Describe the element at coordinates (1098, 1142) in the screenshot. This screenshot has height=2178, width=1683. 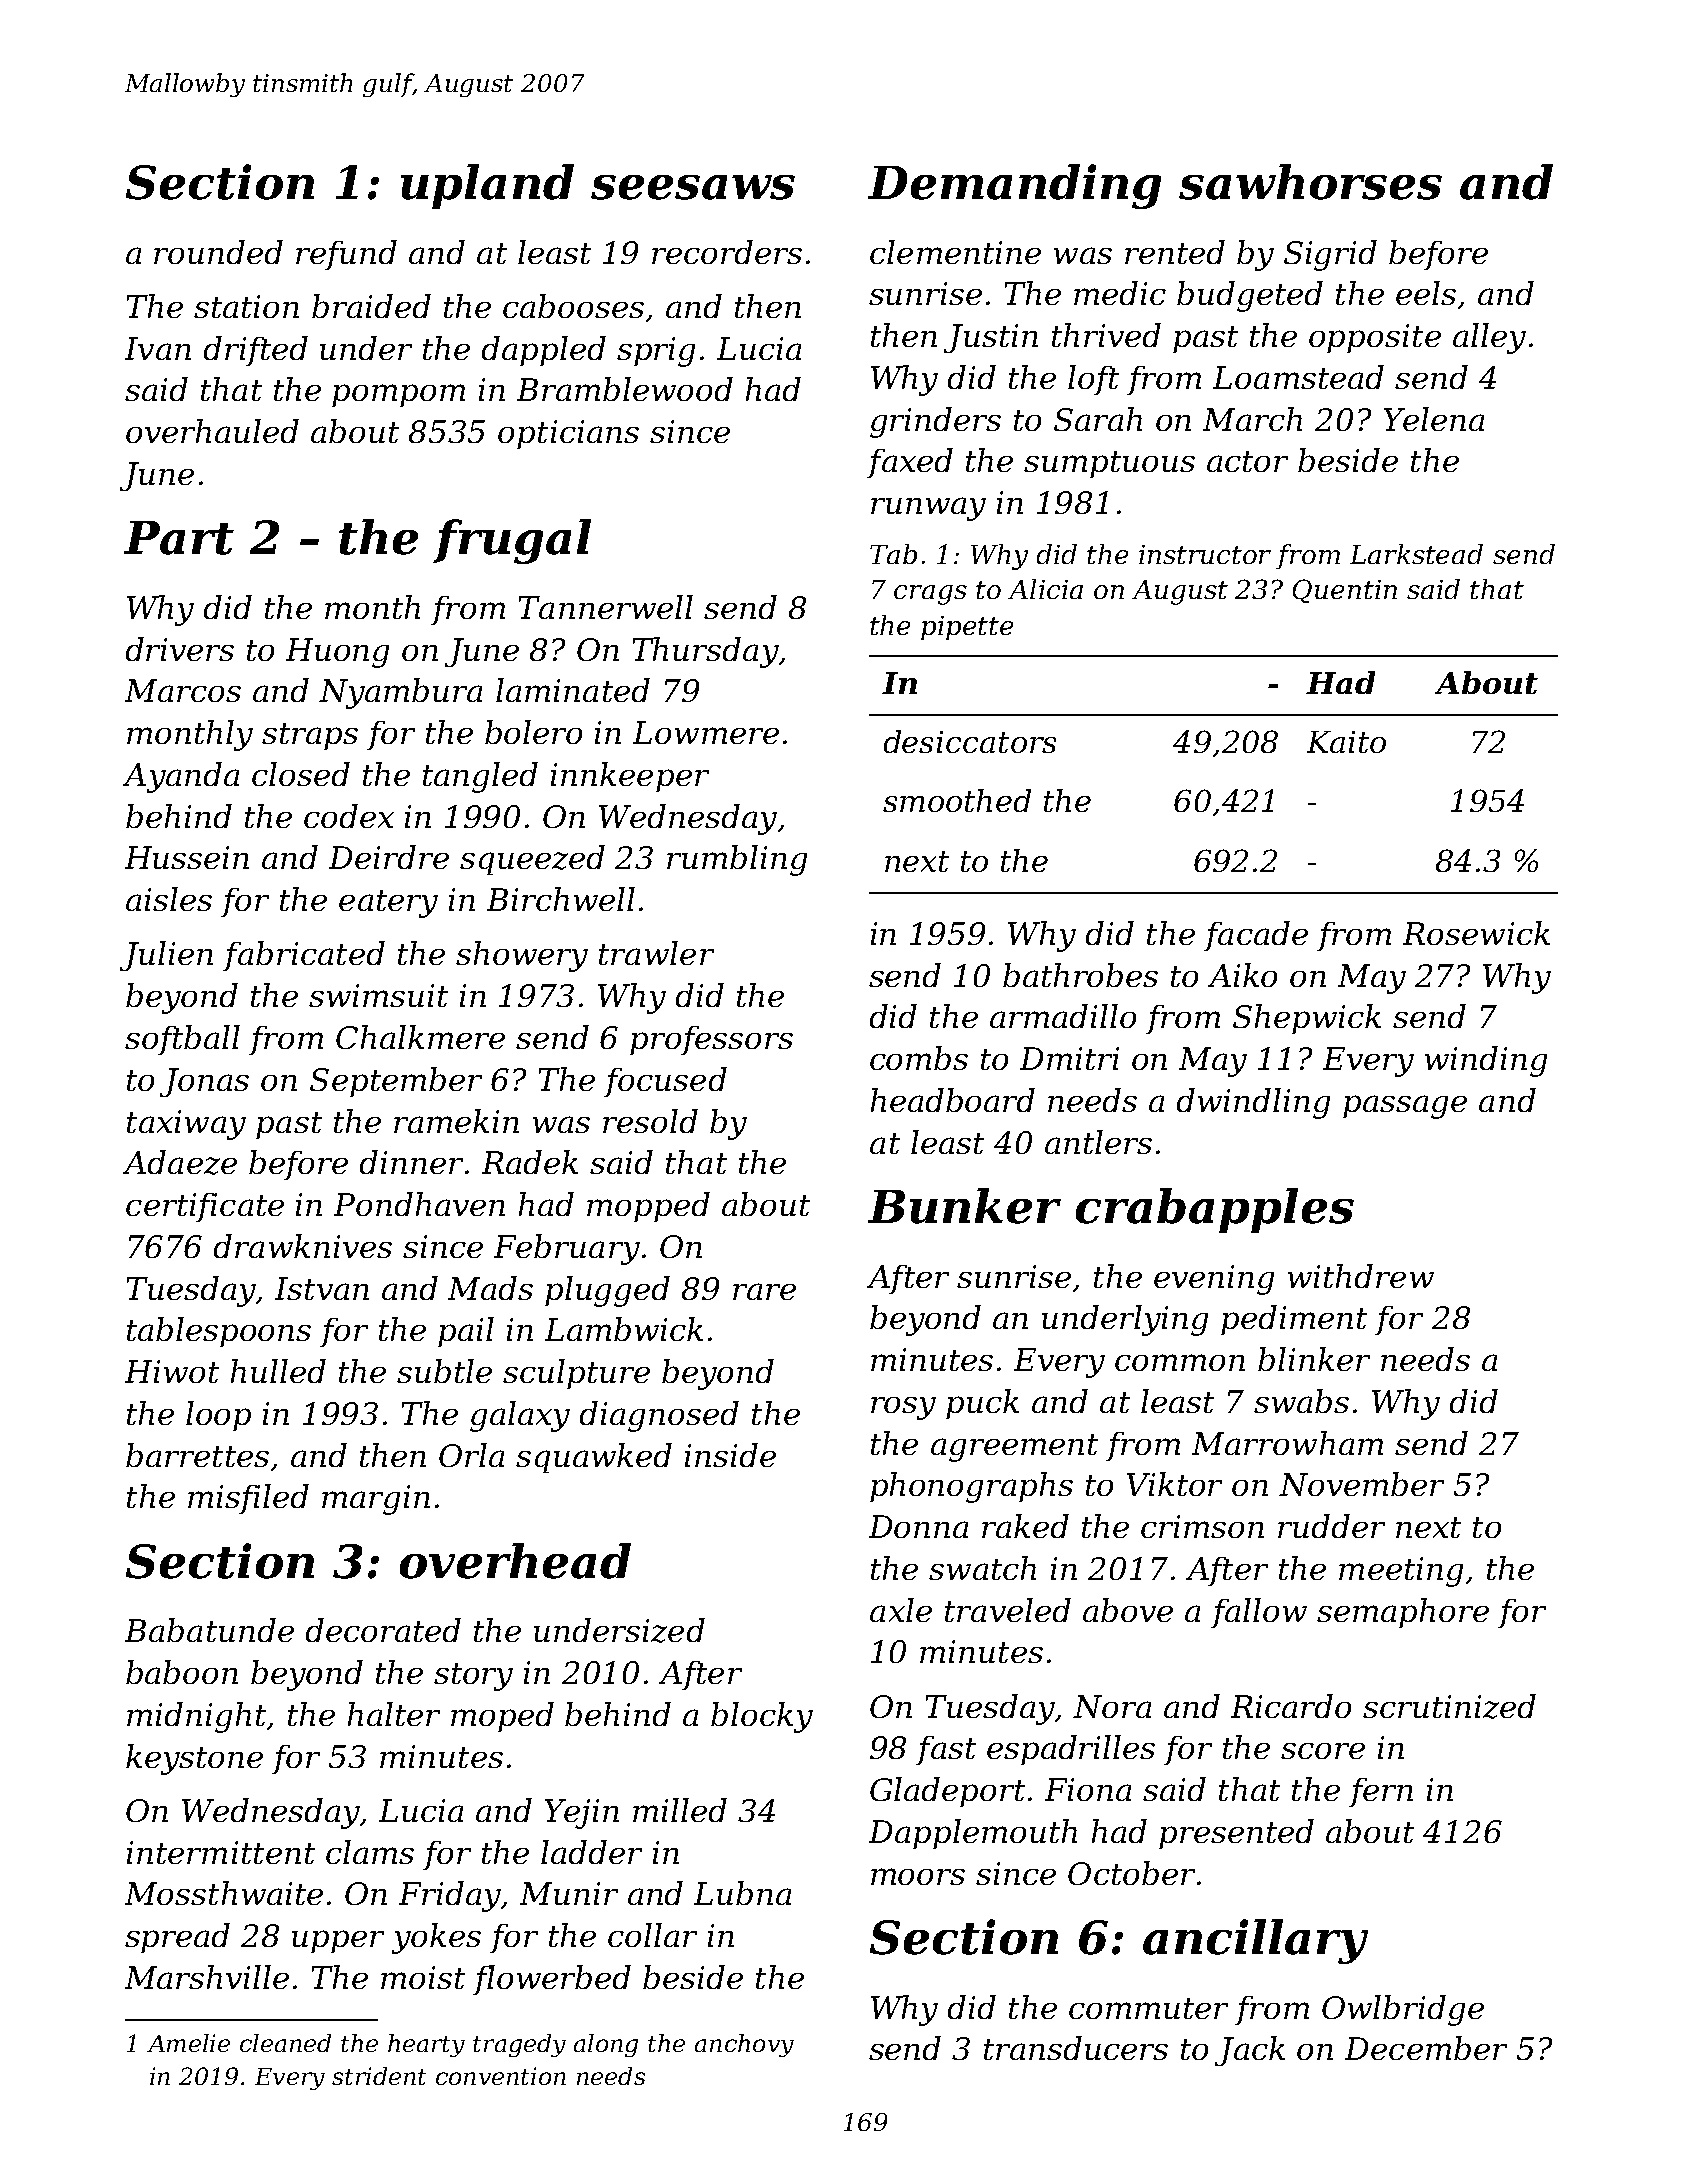
I see `antlers` at that location.
